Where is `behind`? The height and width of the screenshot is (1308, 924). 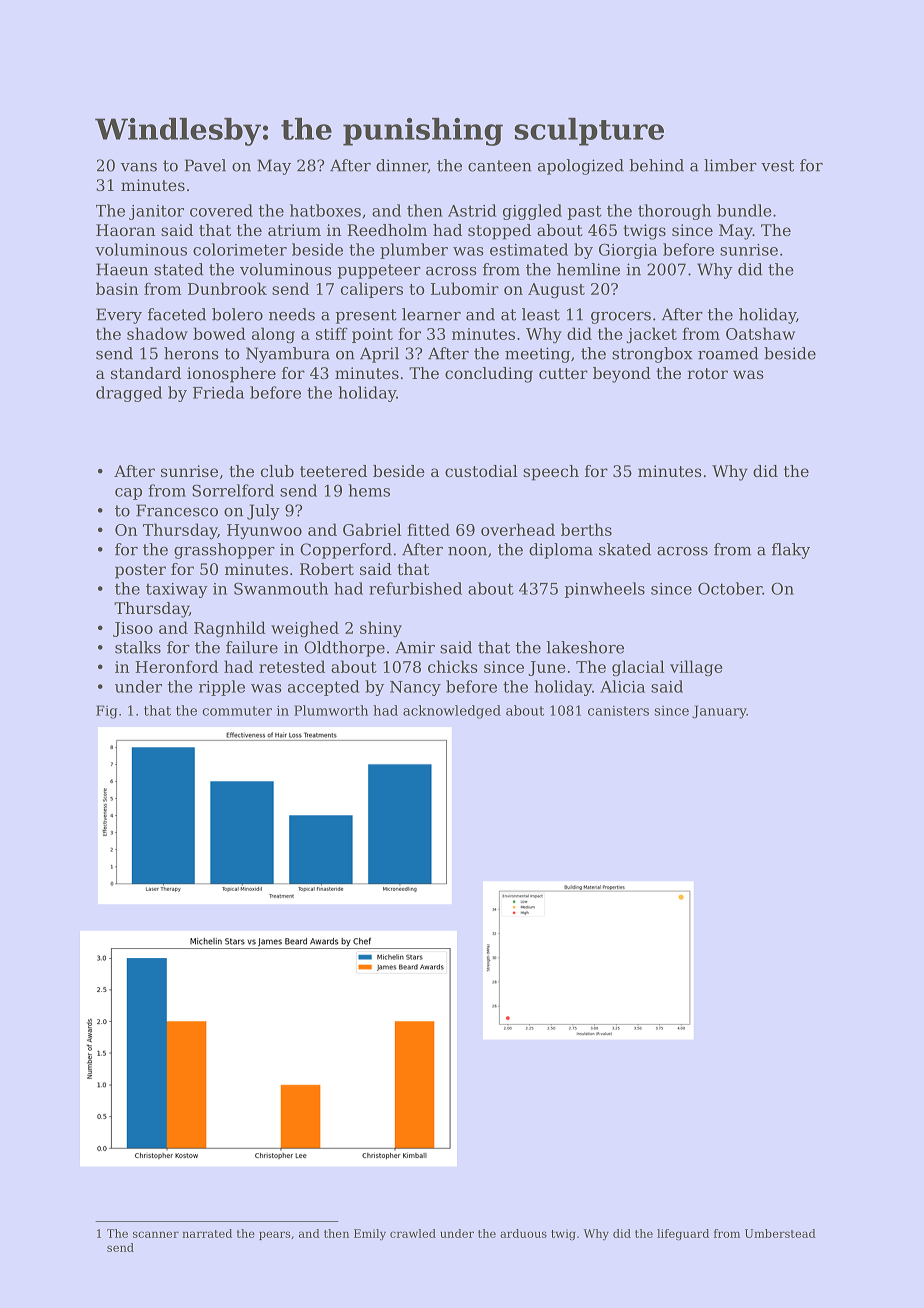 behind is located at coordinates (657, 165).
